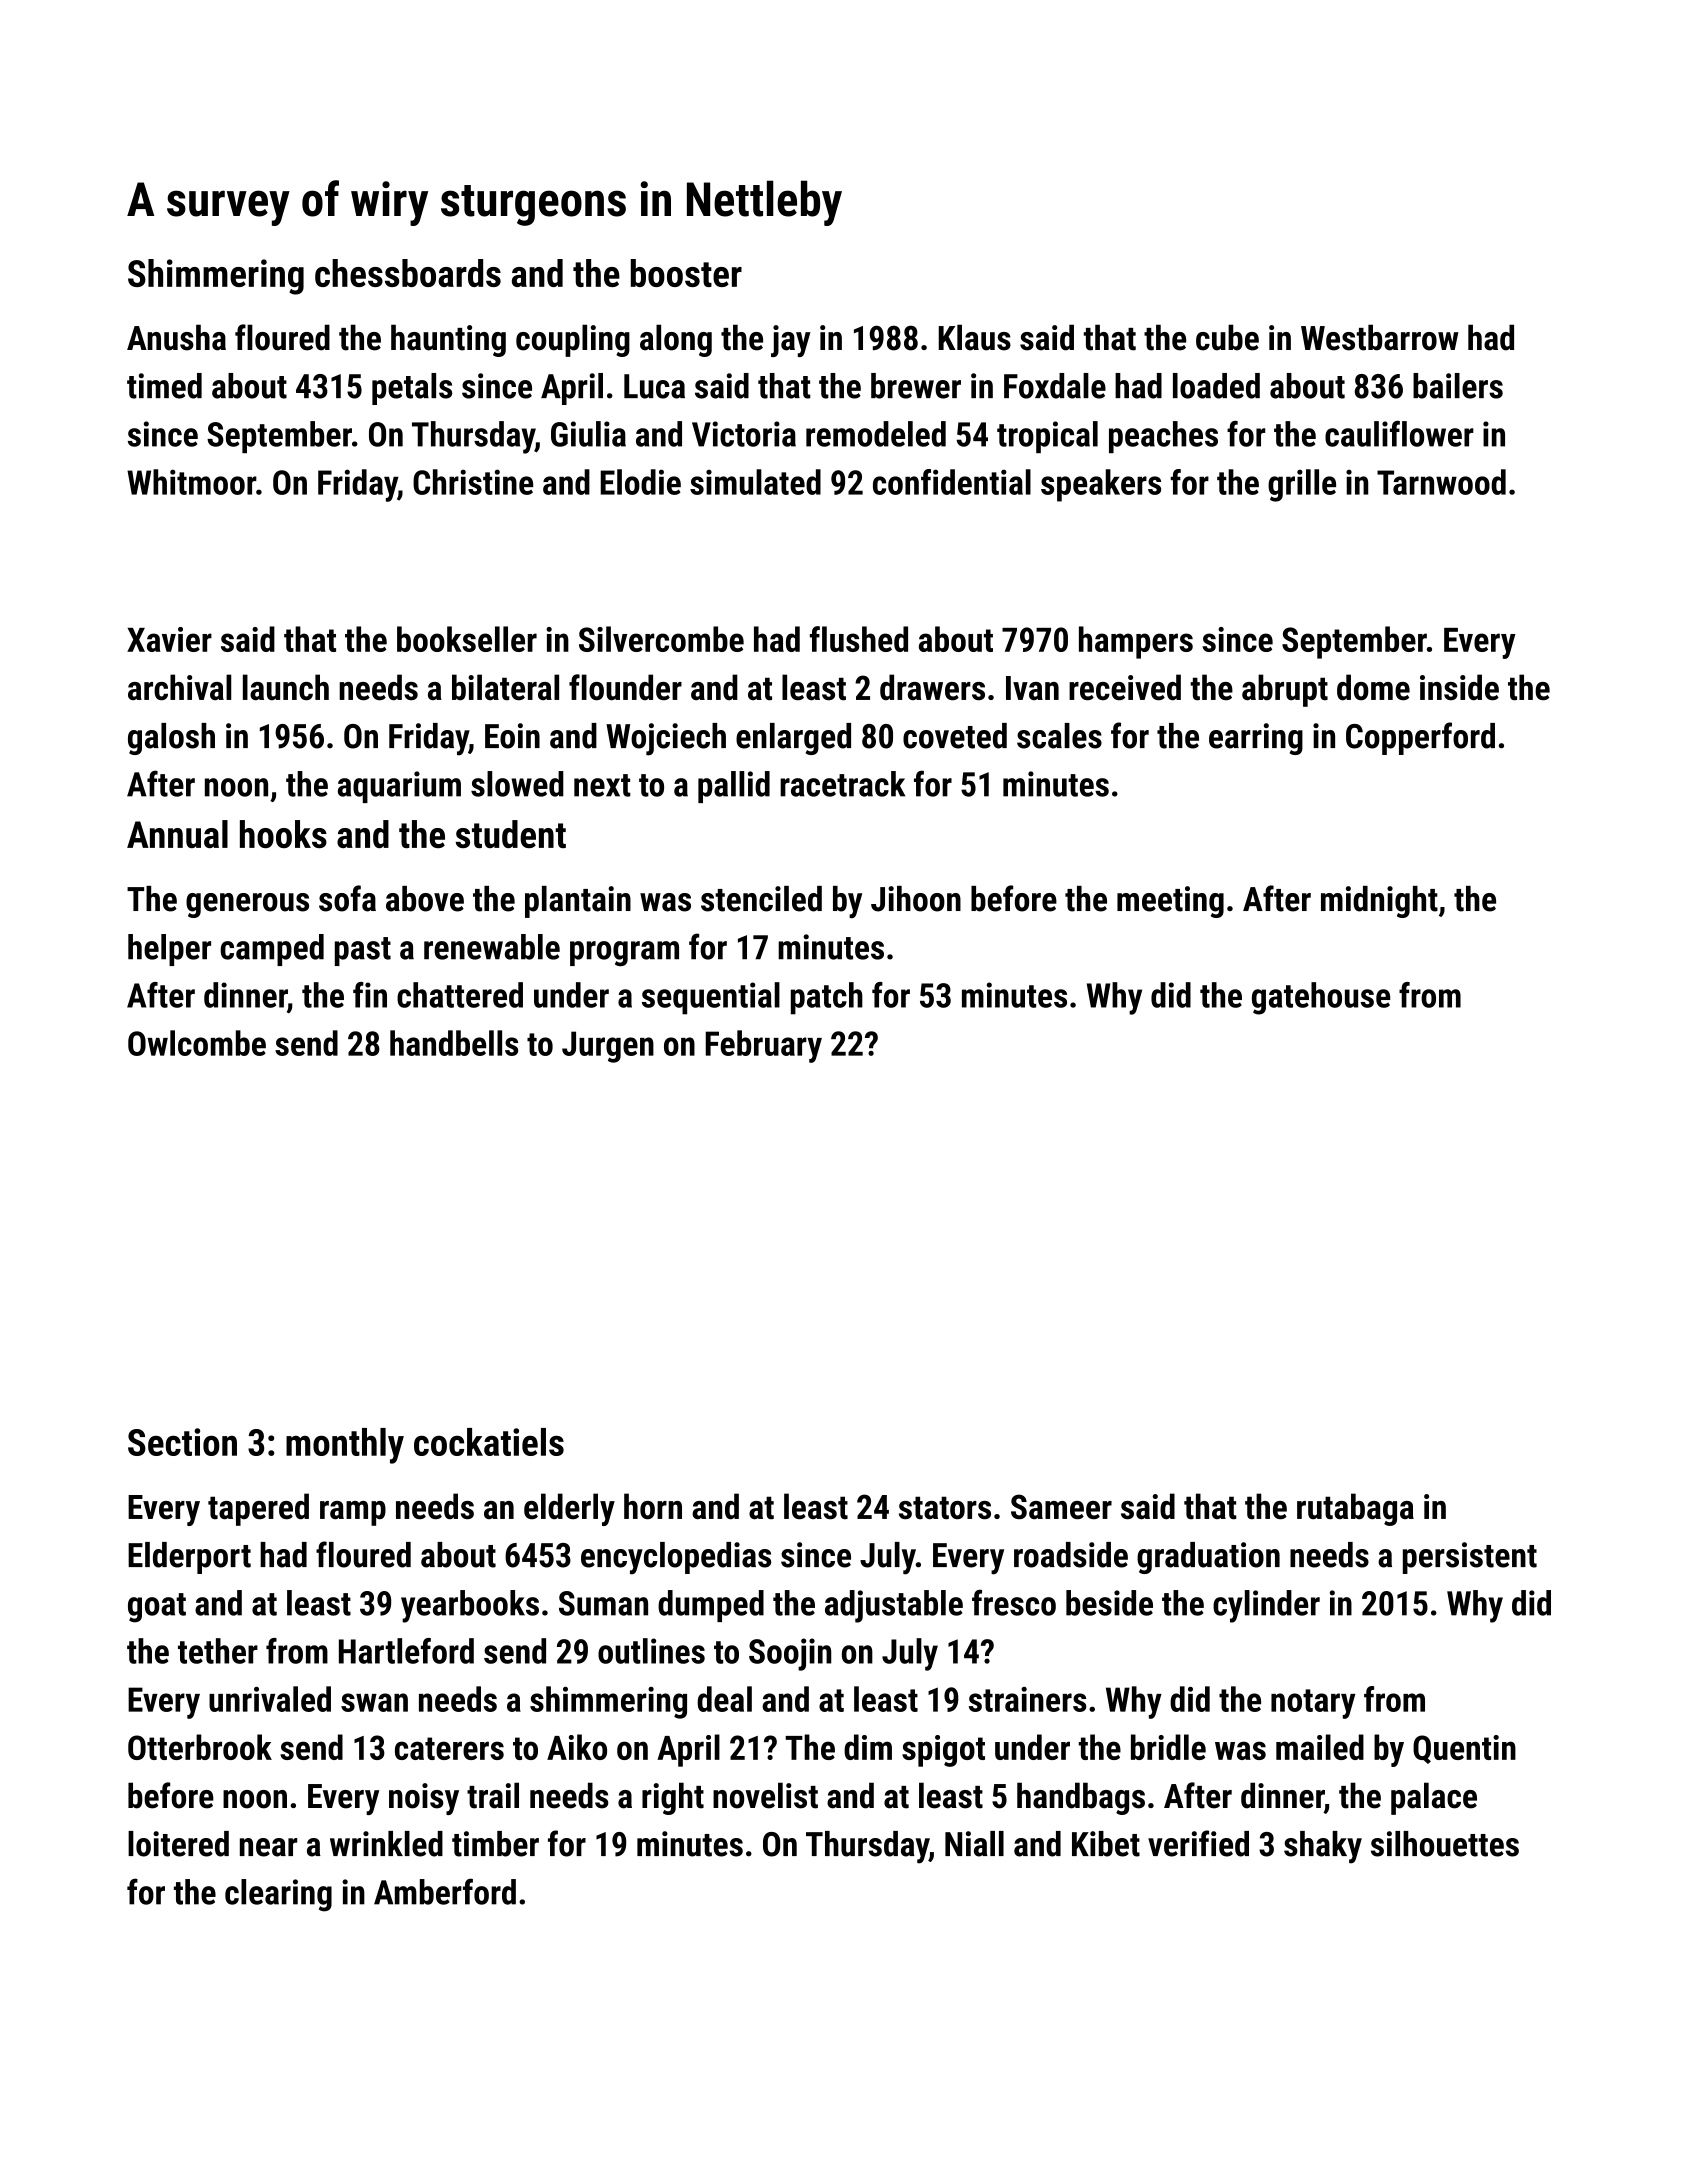 The width and height of the screenshot is (1683, 2178). Describe the element at coordinates (1464, 1749) in the screenshot. I see `Quentin` at that location.
